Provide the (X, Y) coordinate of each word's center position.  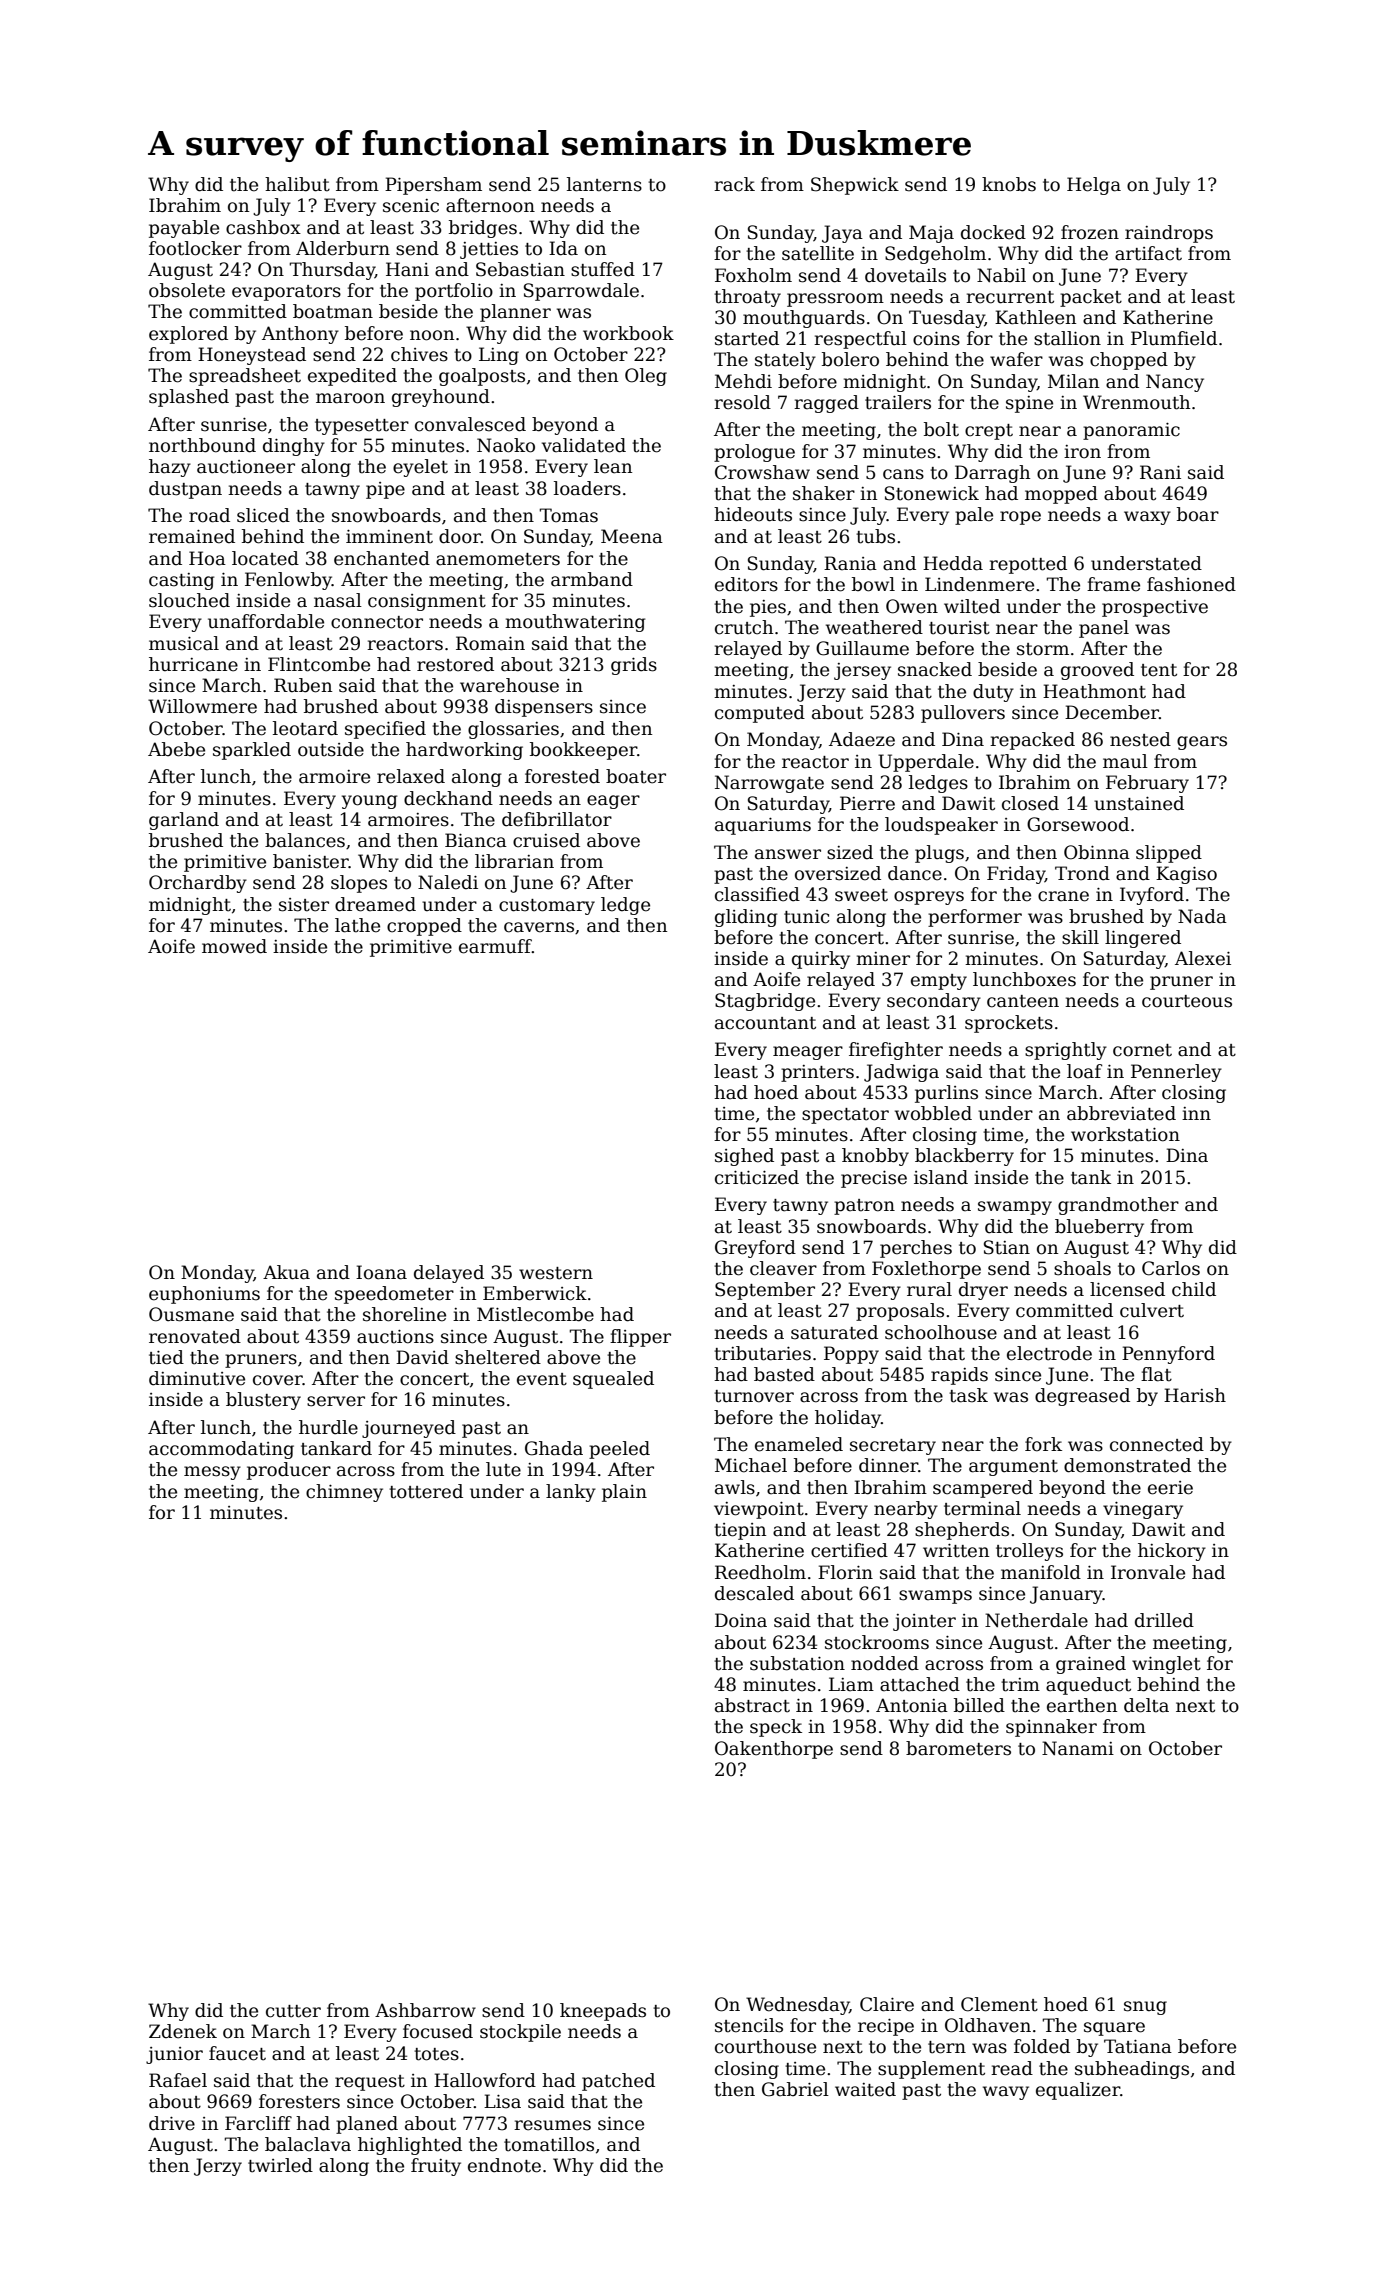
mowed (234, 946)
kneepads (603, 2012)
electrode (1049, 1353)
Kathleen (1035, 317)
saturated (834, 1332)
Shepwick (855, 186)
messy (212, 1473)
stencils (749, 2025)
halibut (297, 184)
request (370, 2083)
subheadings (1132, 2070)
